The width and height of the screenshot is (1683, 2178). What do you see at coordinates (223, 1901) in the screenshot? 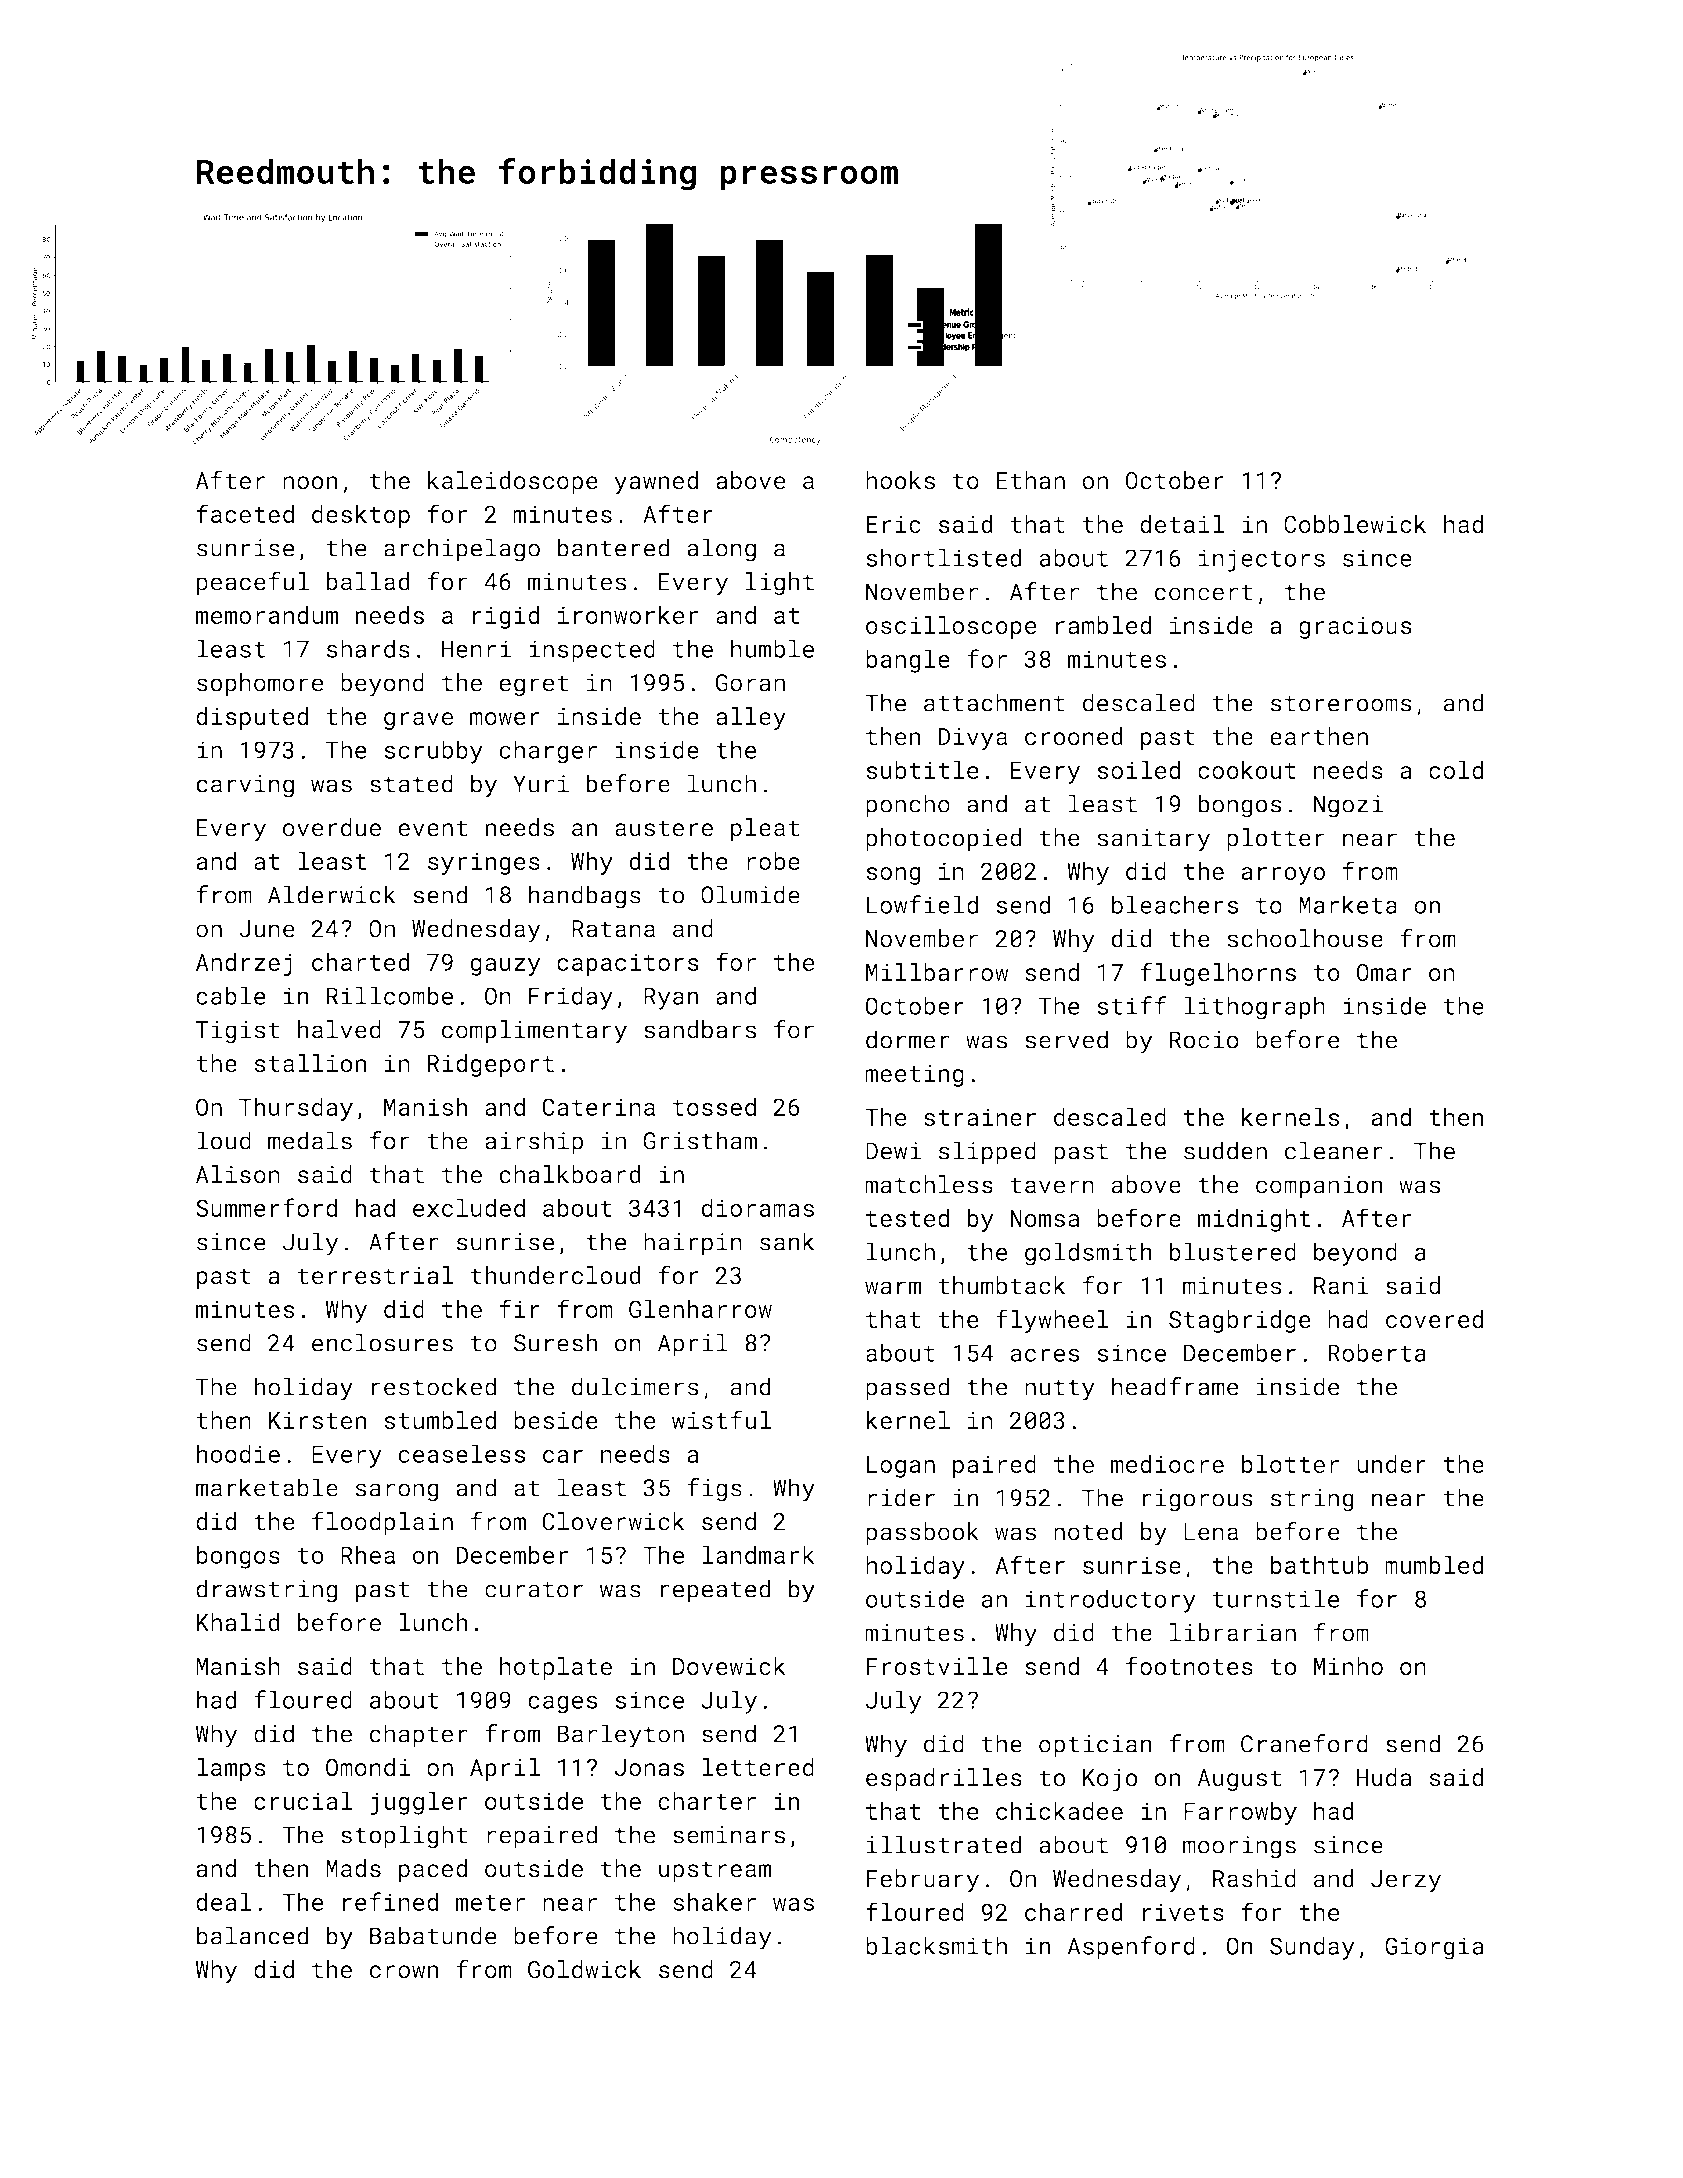
I see `deal` at bounding box center [223, 1901].
